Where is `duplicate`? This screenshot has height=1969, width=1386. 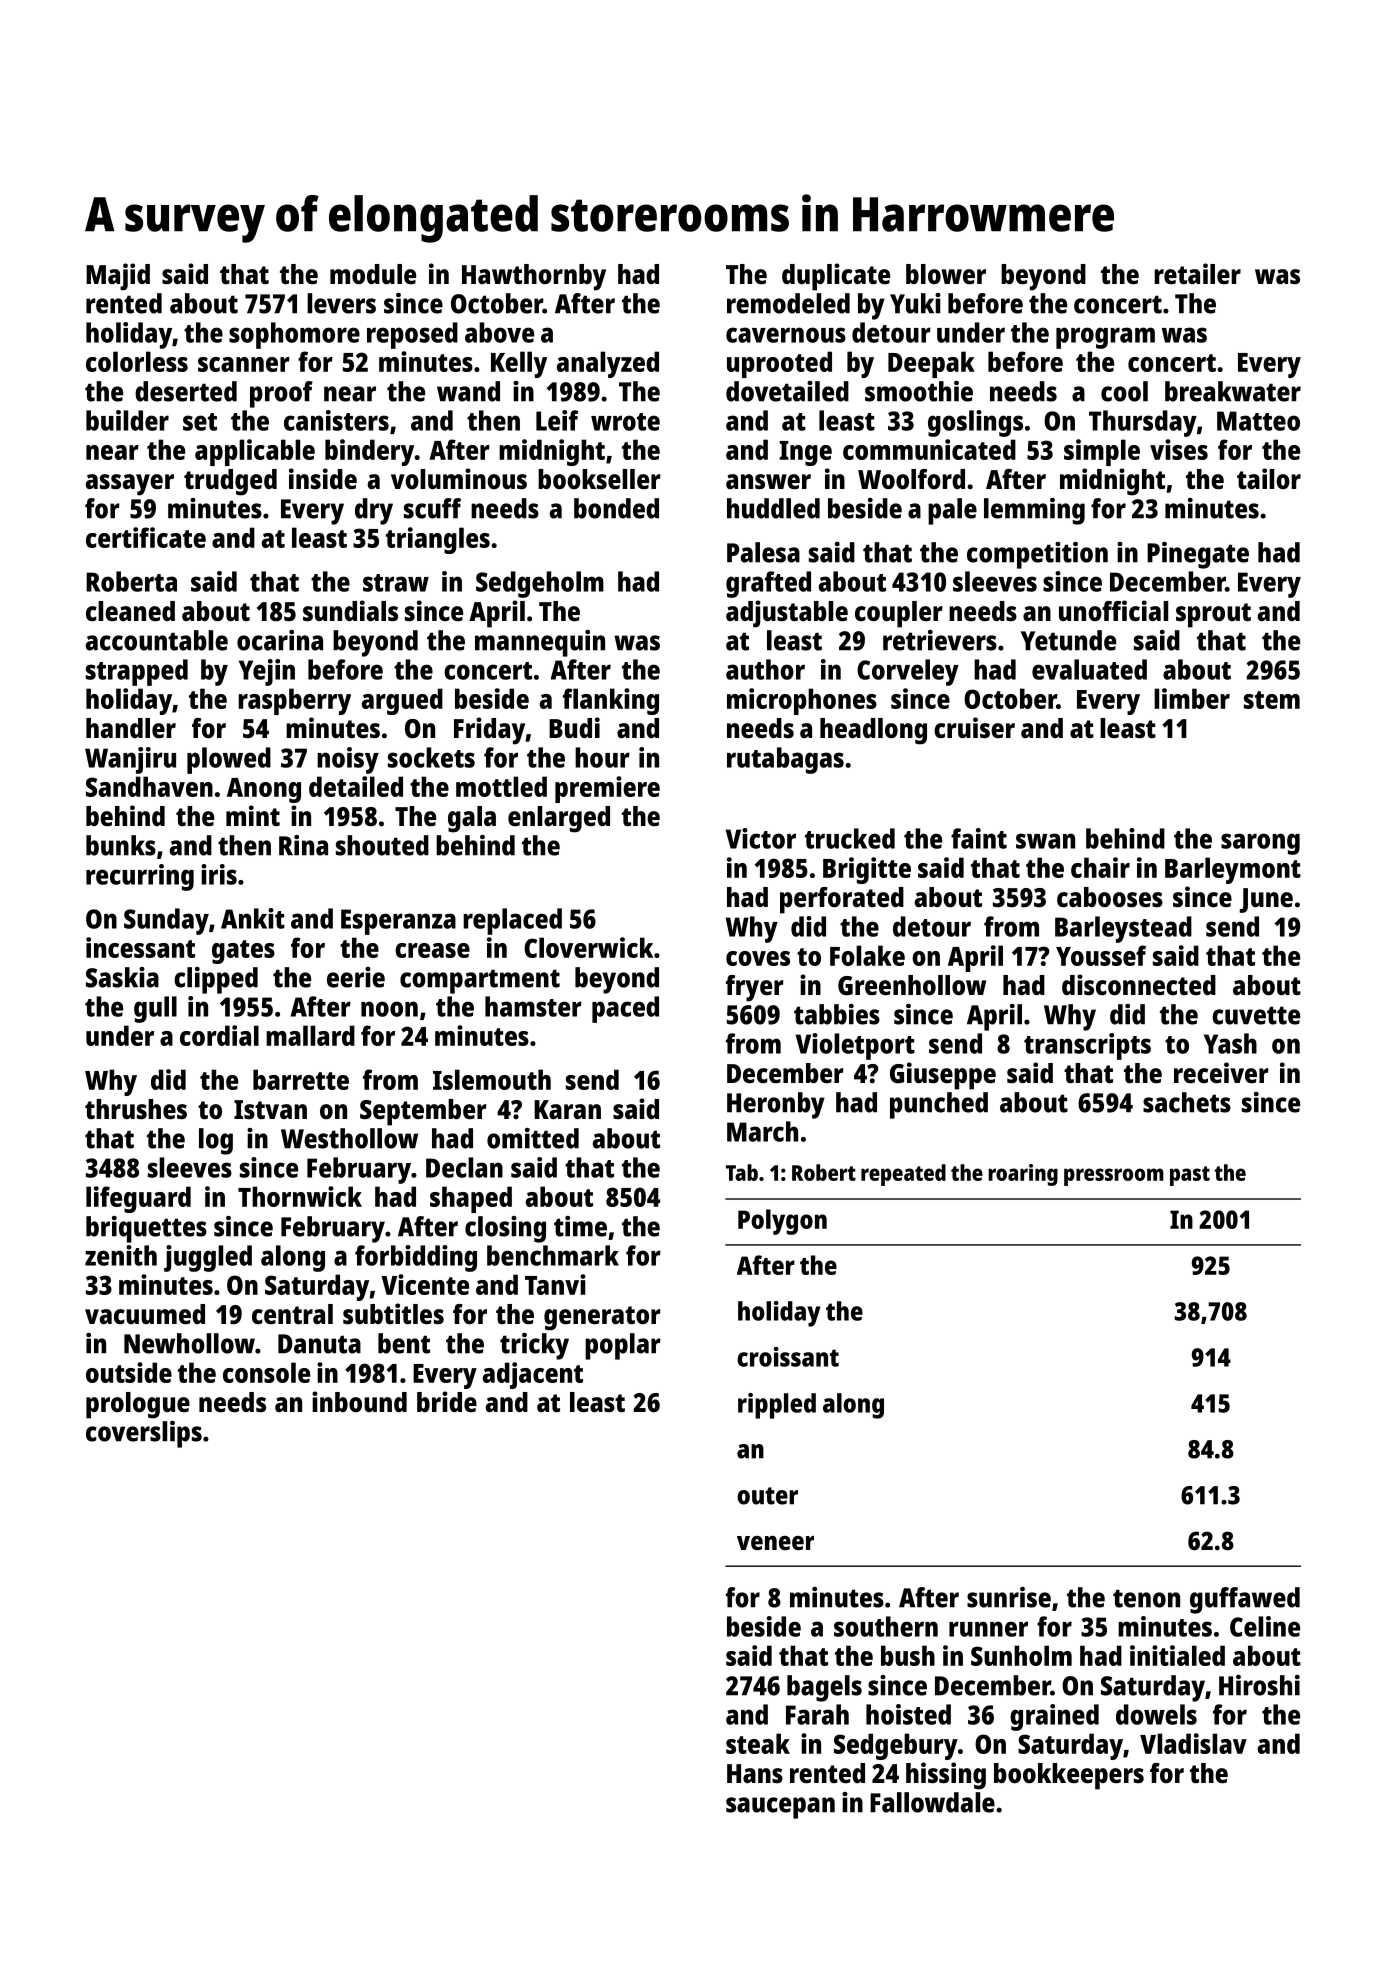
duplicate is located at coordinates (836, 277).
